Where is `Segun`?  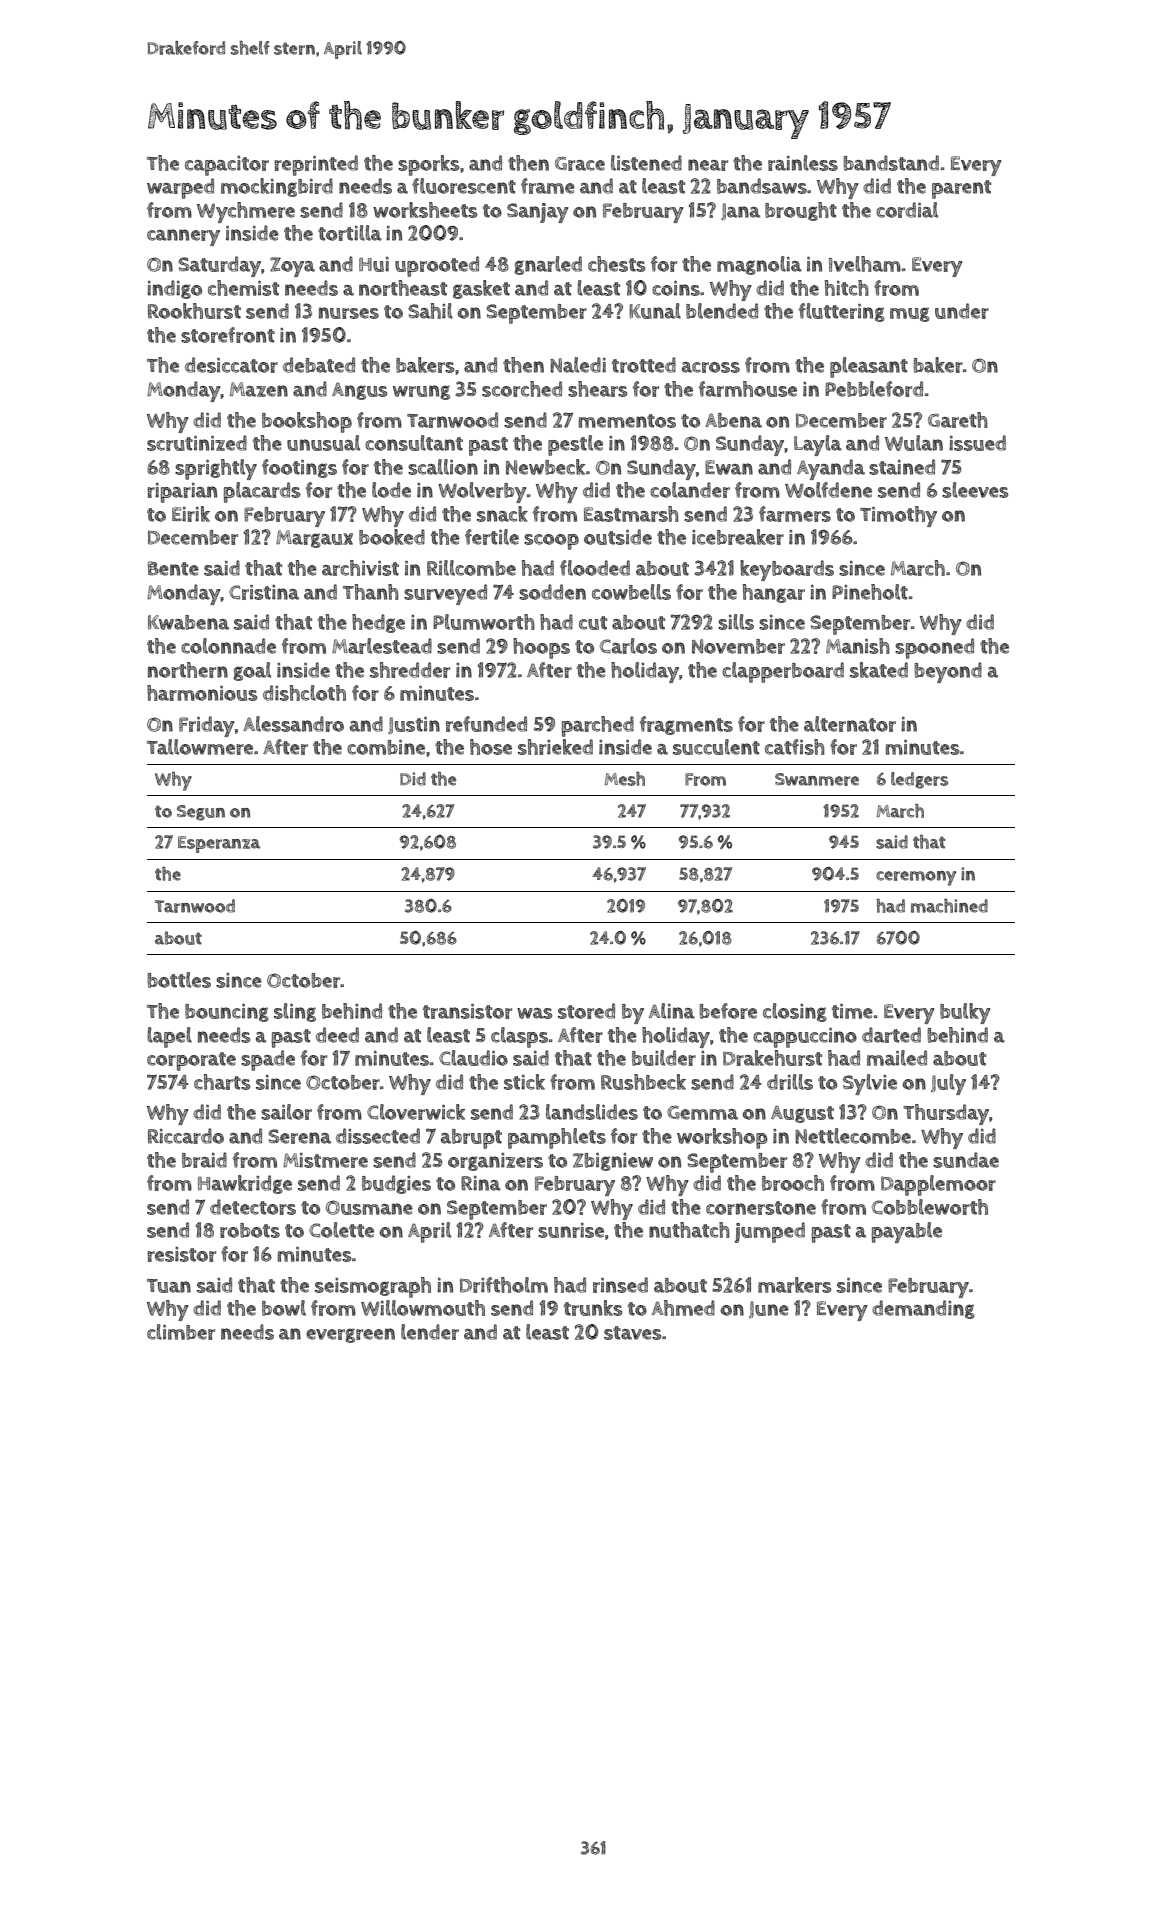
Segun is located at coordinates (201, 813).
